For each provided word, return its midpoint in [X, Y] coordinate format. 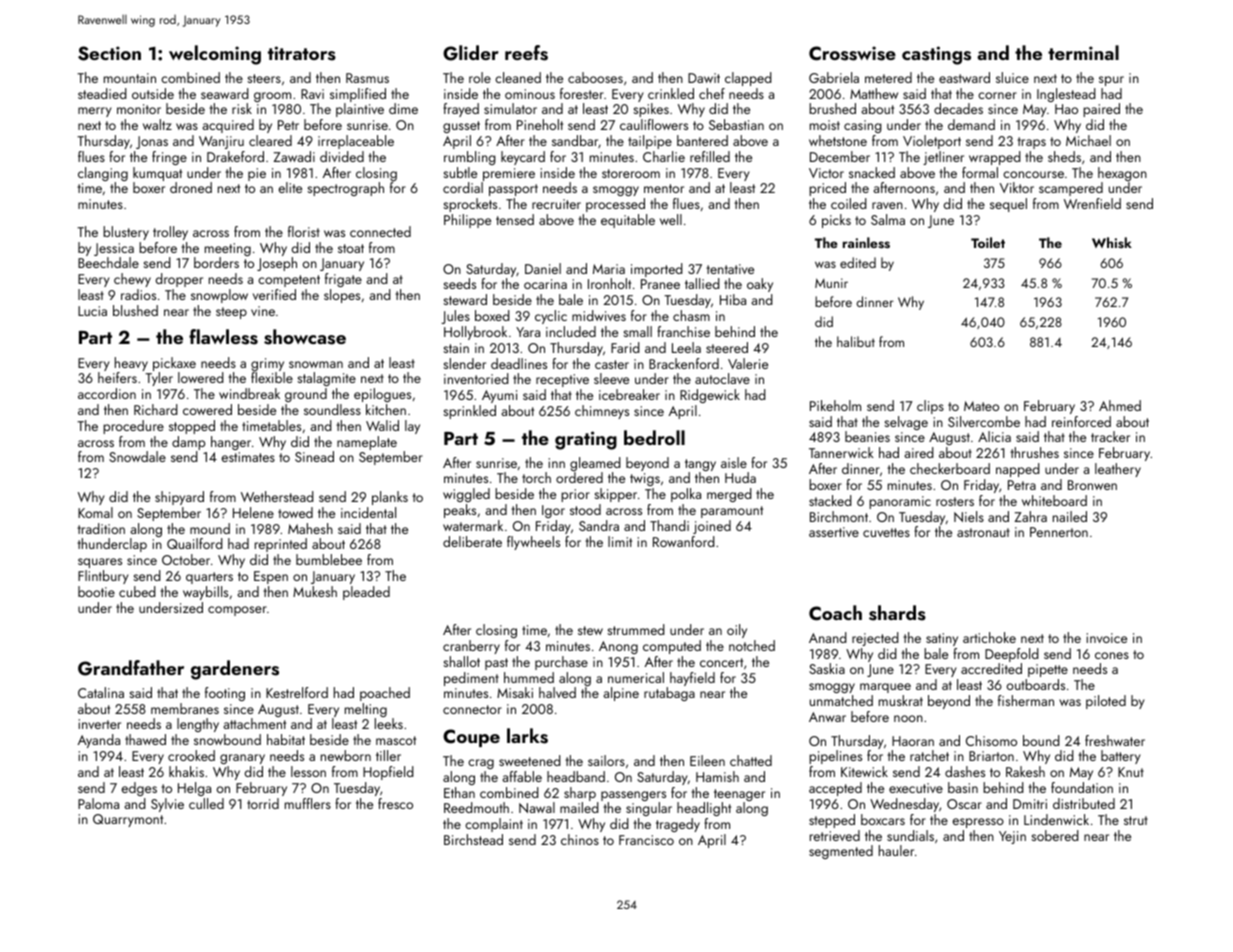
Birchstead [473, 839]
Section [109, 53]
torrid [263, 803]
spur [1111, 81]
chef [712, 93]
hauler [896, 850]
